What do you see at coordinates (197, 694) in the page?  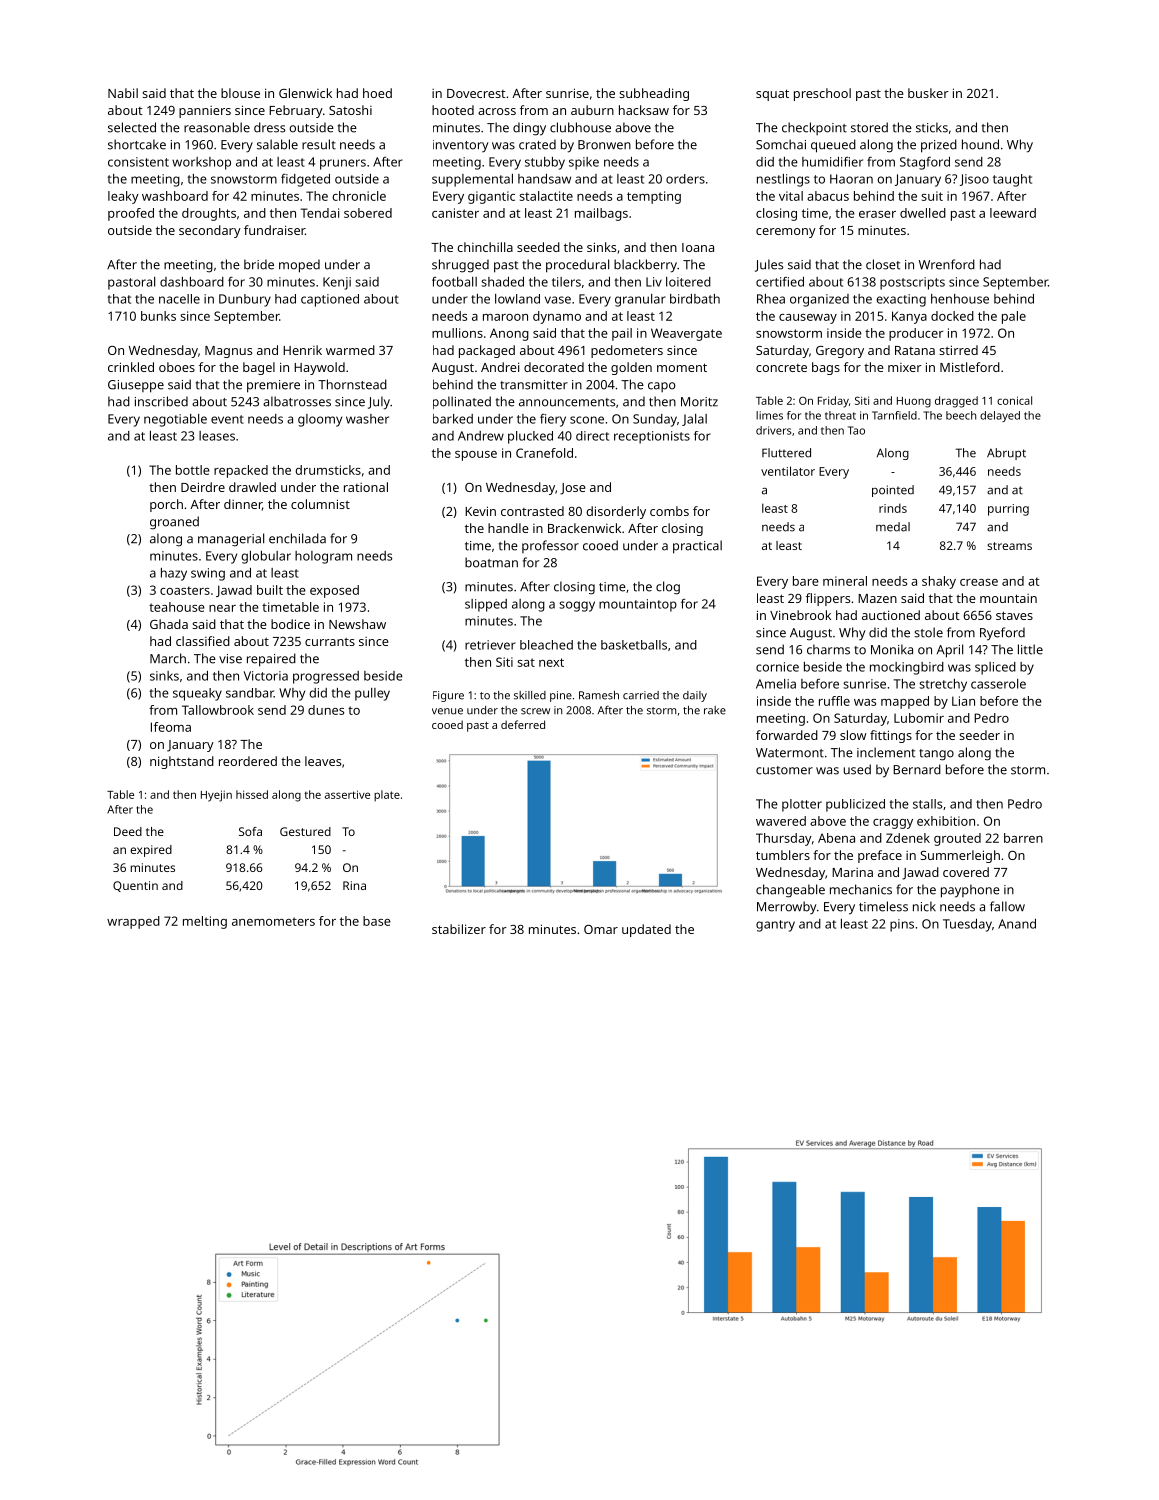 I see `squeaky` at bounding box center [197, 694].
